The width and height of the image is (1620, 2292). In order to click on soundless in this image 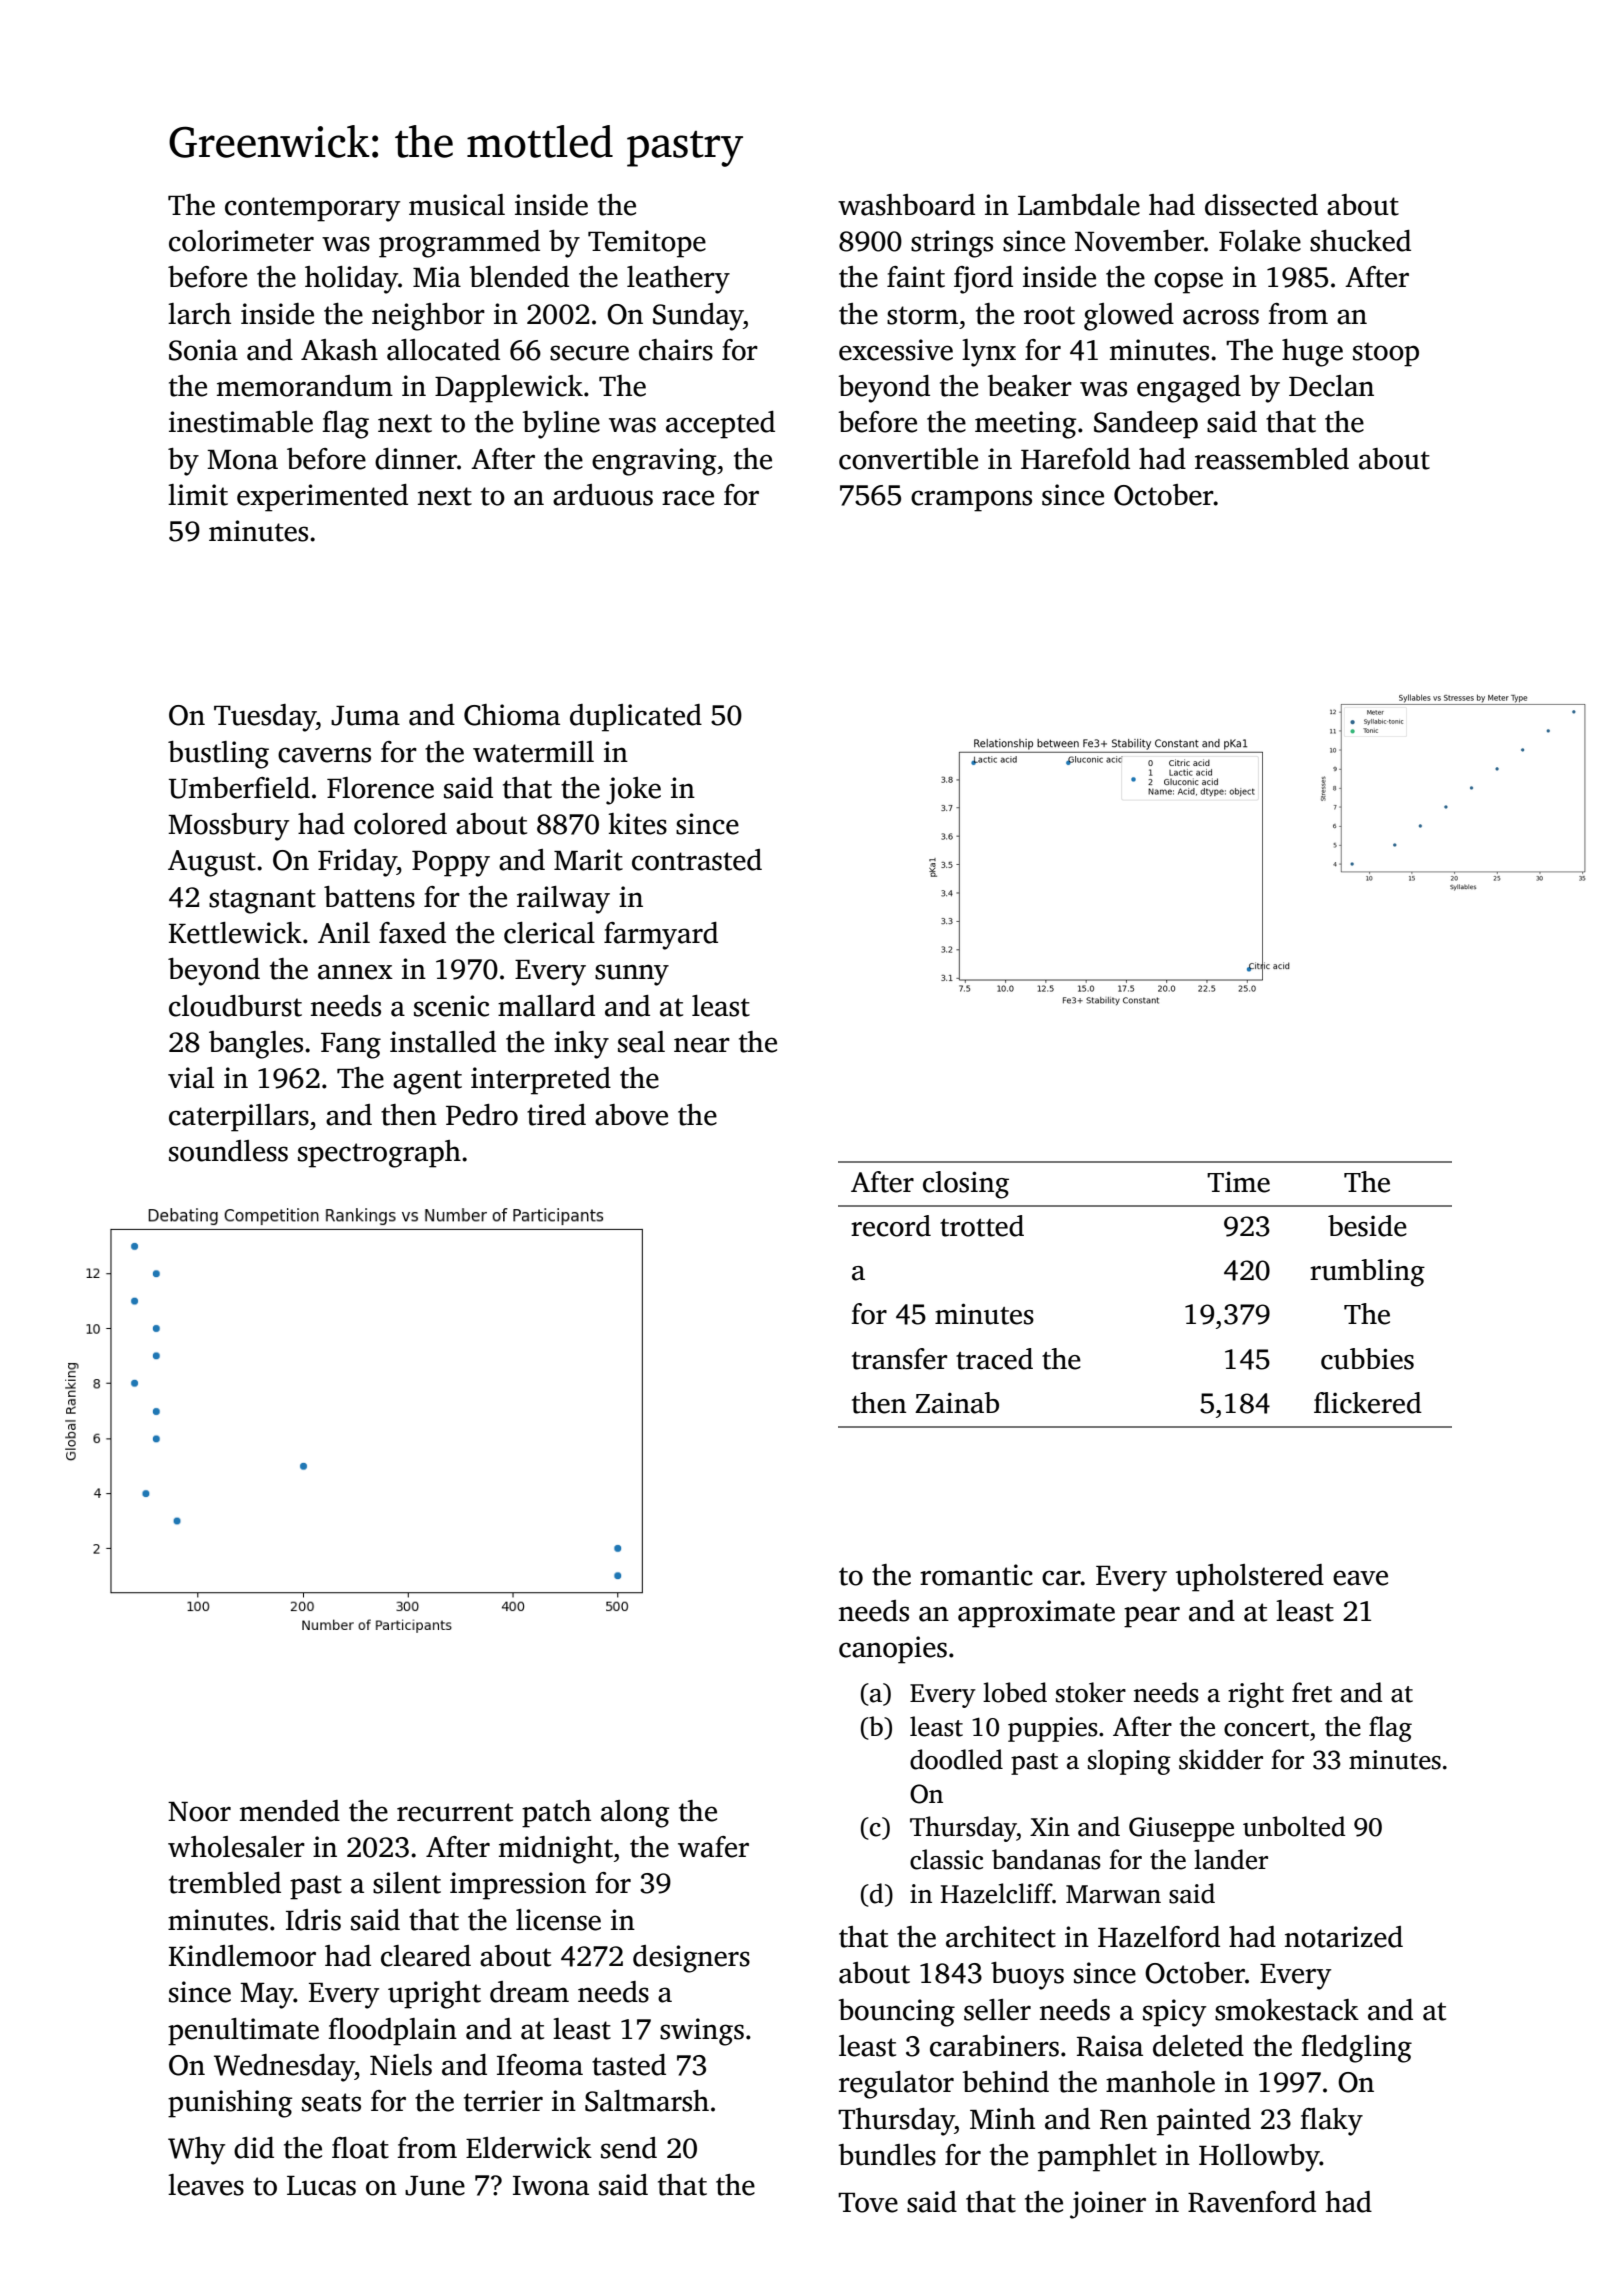, I will do `click(228, 1151)`.
